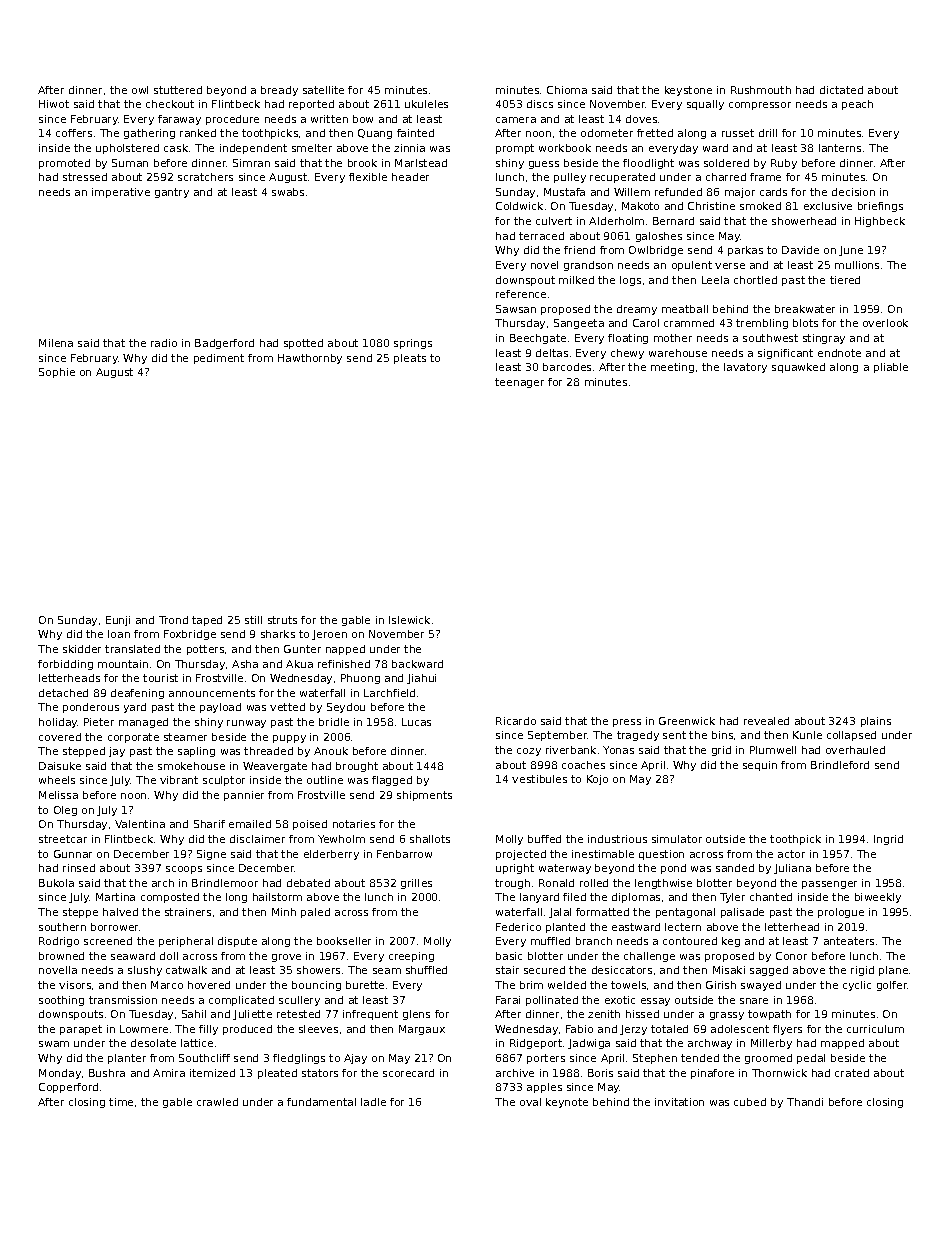  I want to click on produced, so click(247, 1030).
